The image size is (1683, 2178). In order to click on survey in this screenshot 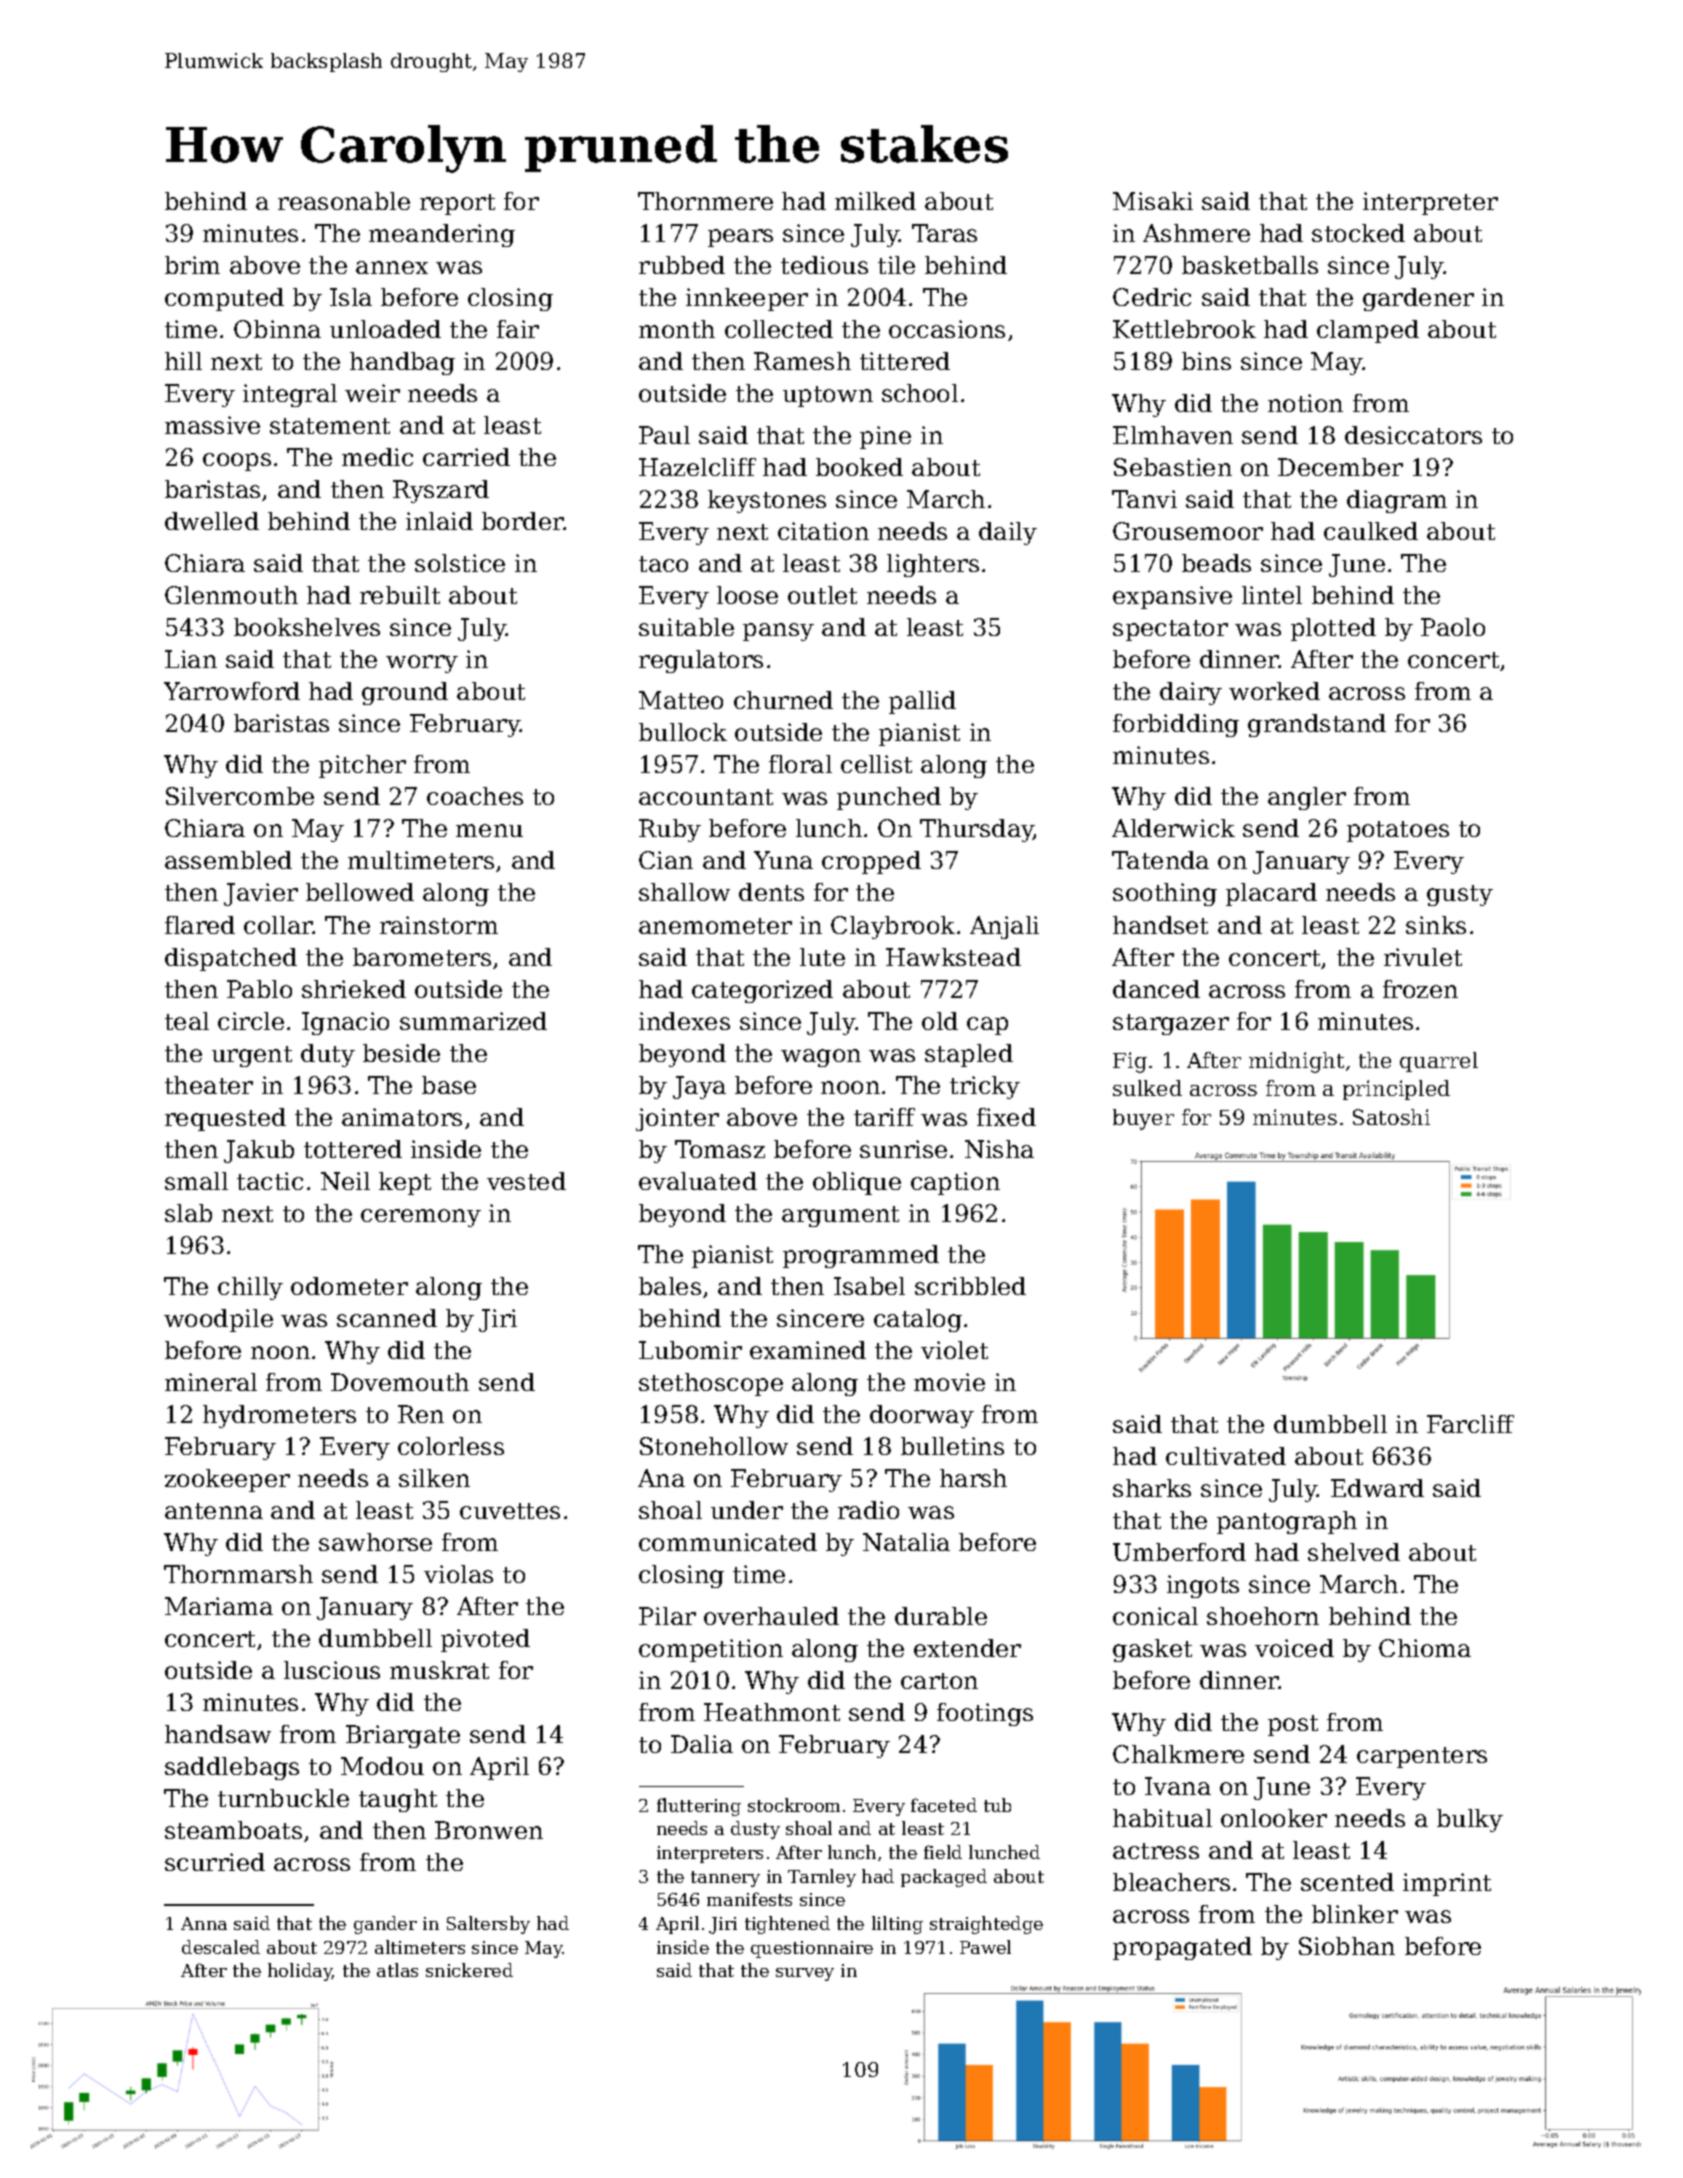, I will do `click(805, 1974)`.
